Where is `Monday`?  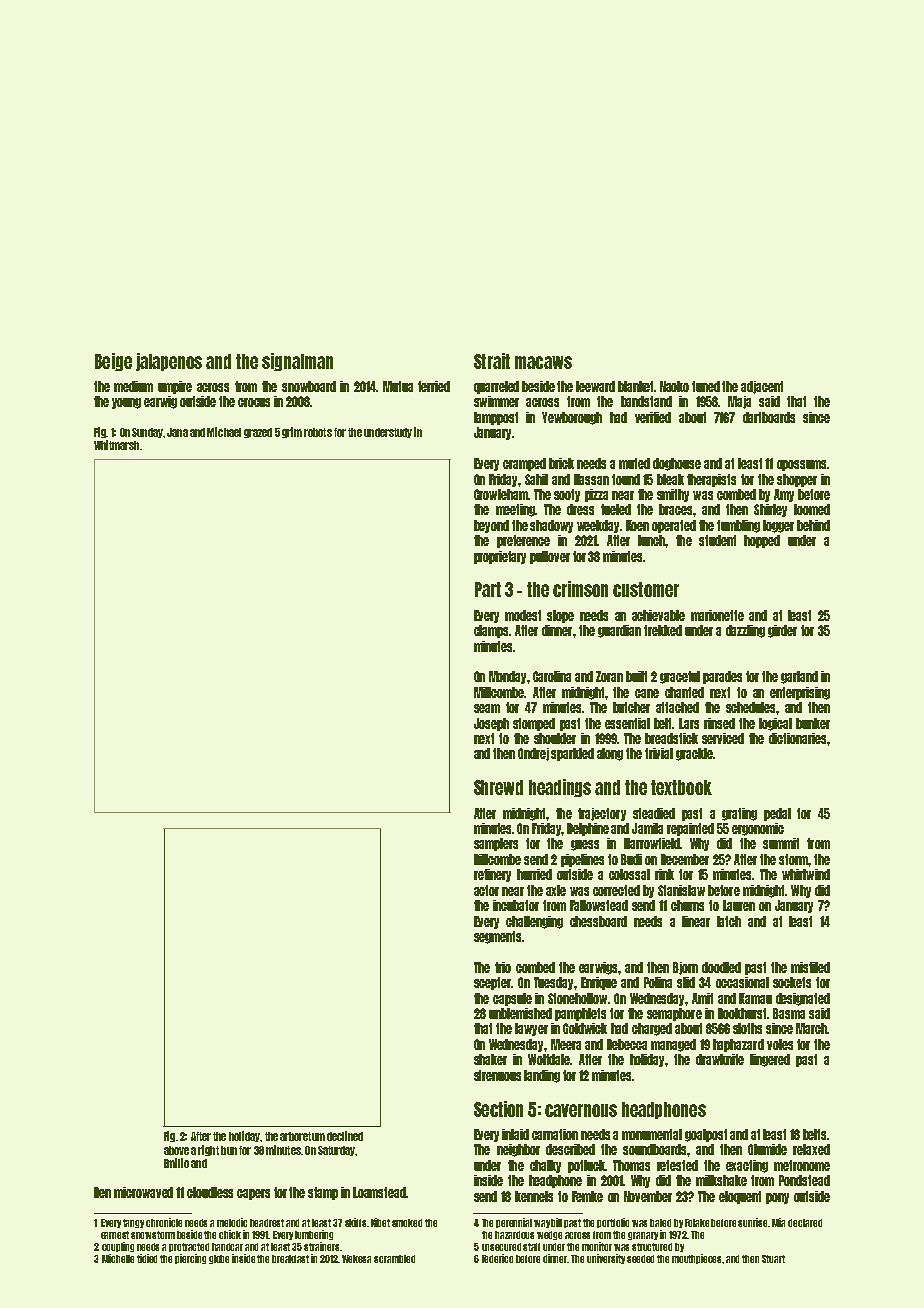 Monday is located at coordinates (507, 677).
